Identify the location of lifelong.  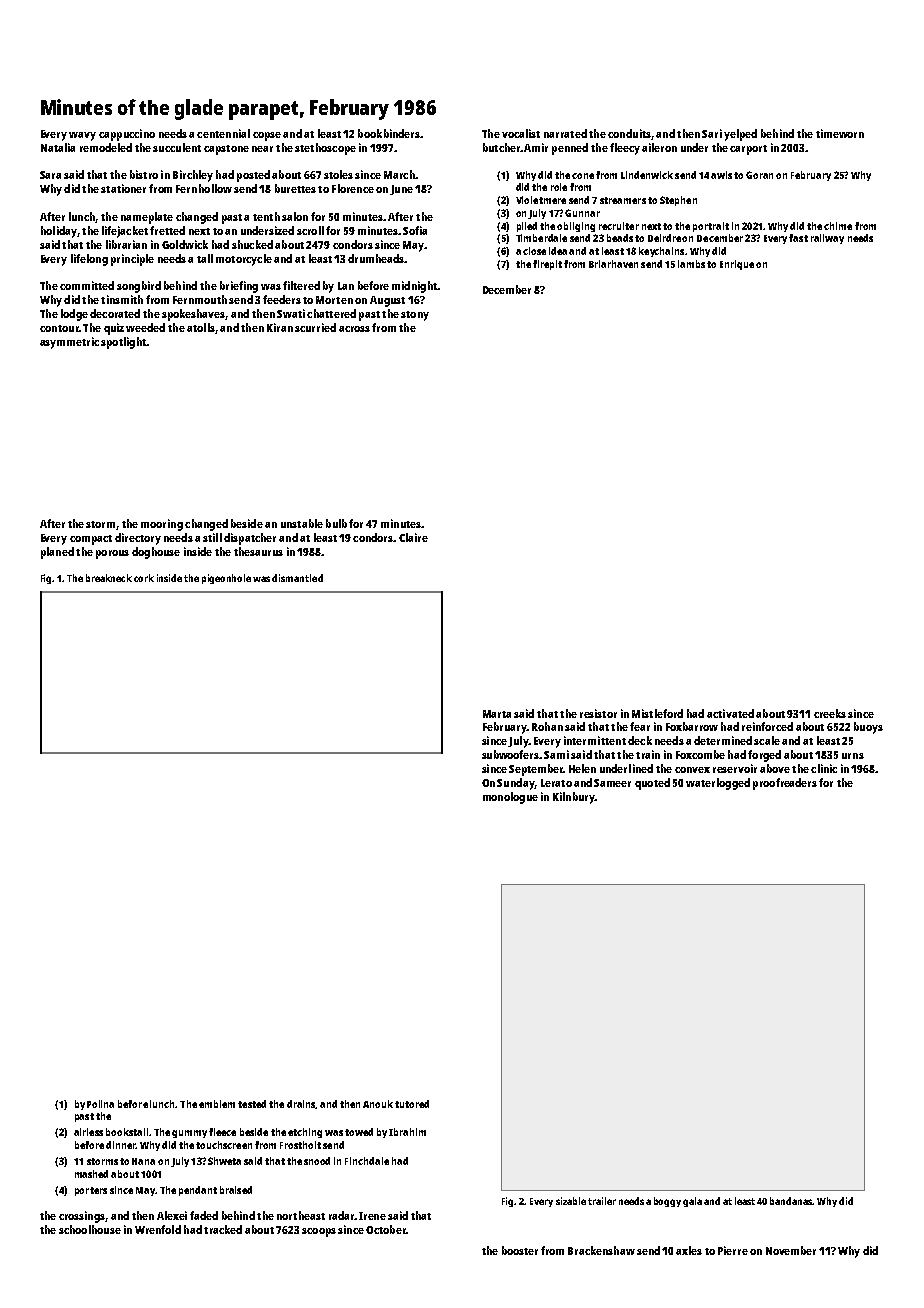
(89, 260).
